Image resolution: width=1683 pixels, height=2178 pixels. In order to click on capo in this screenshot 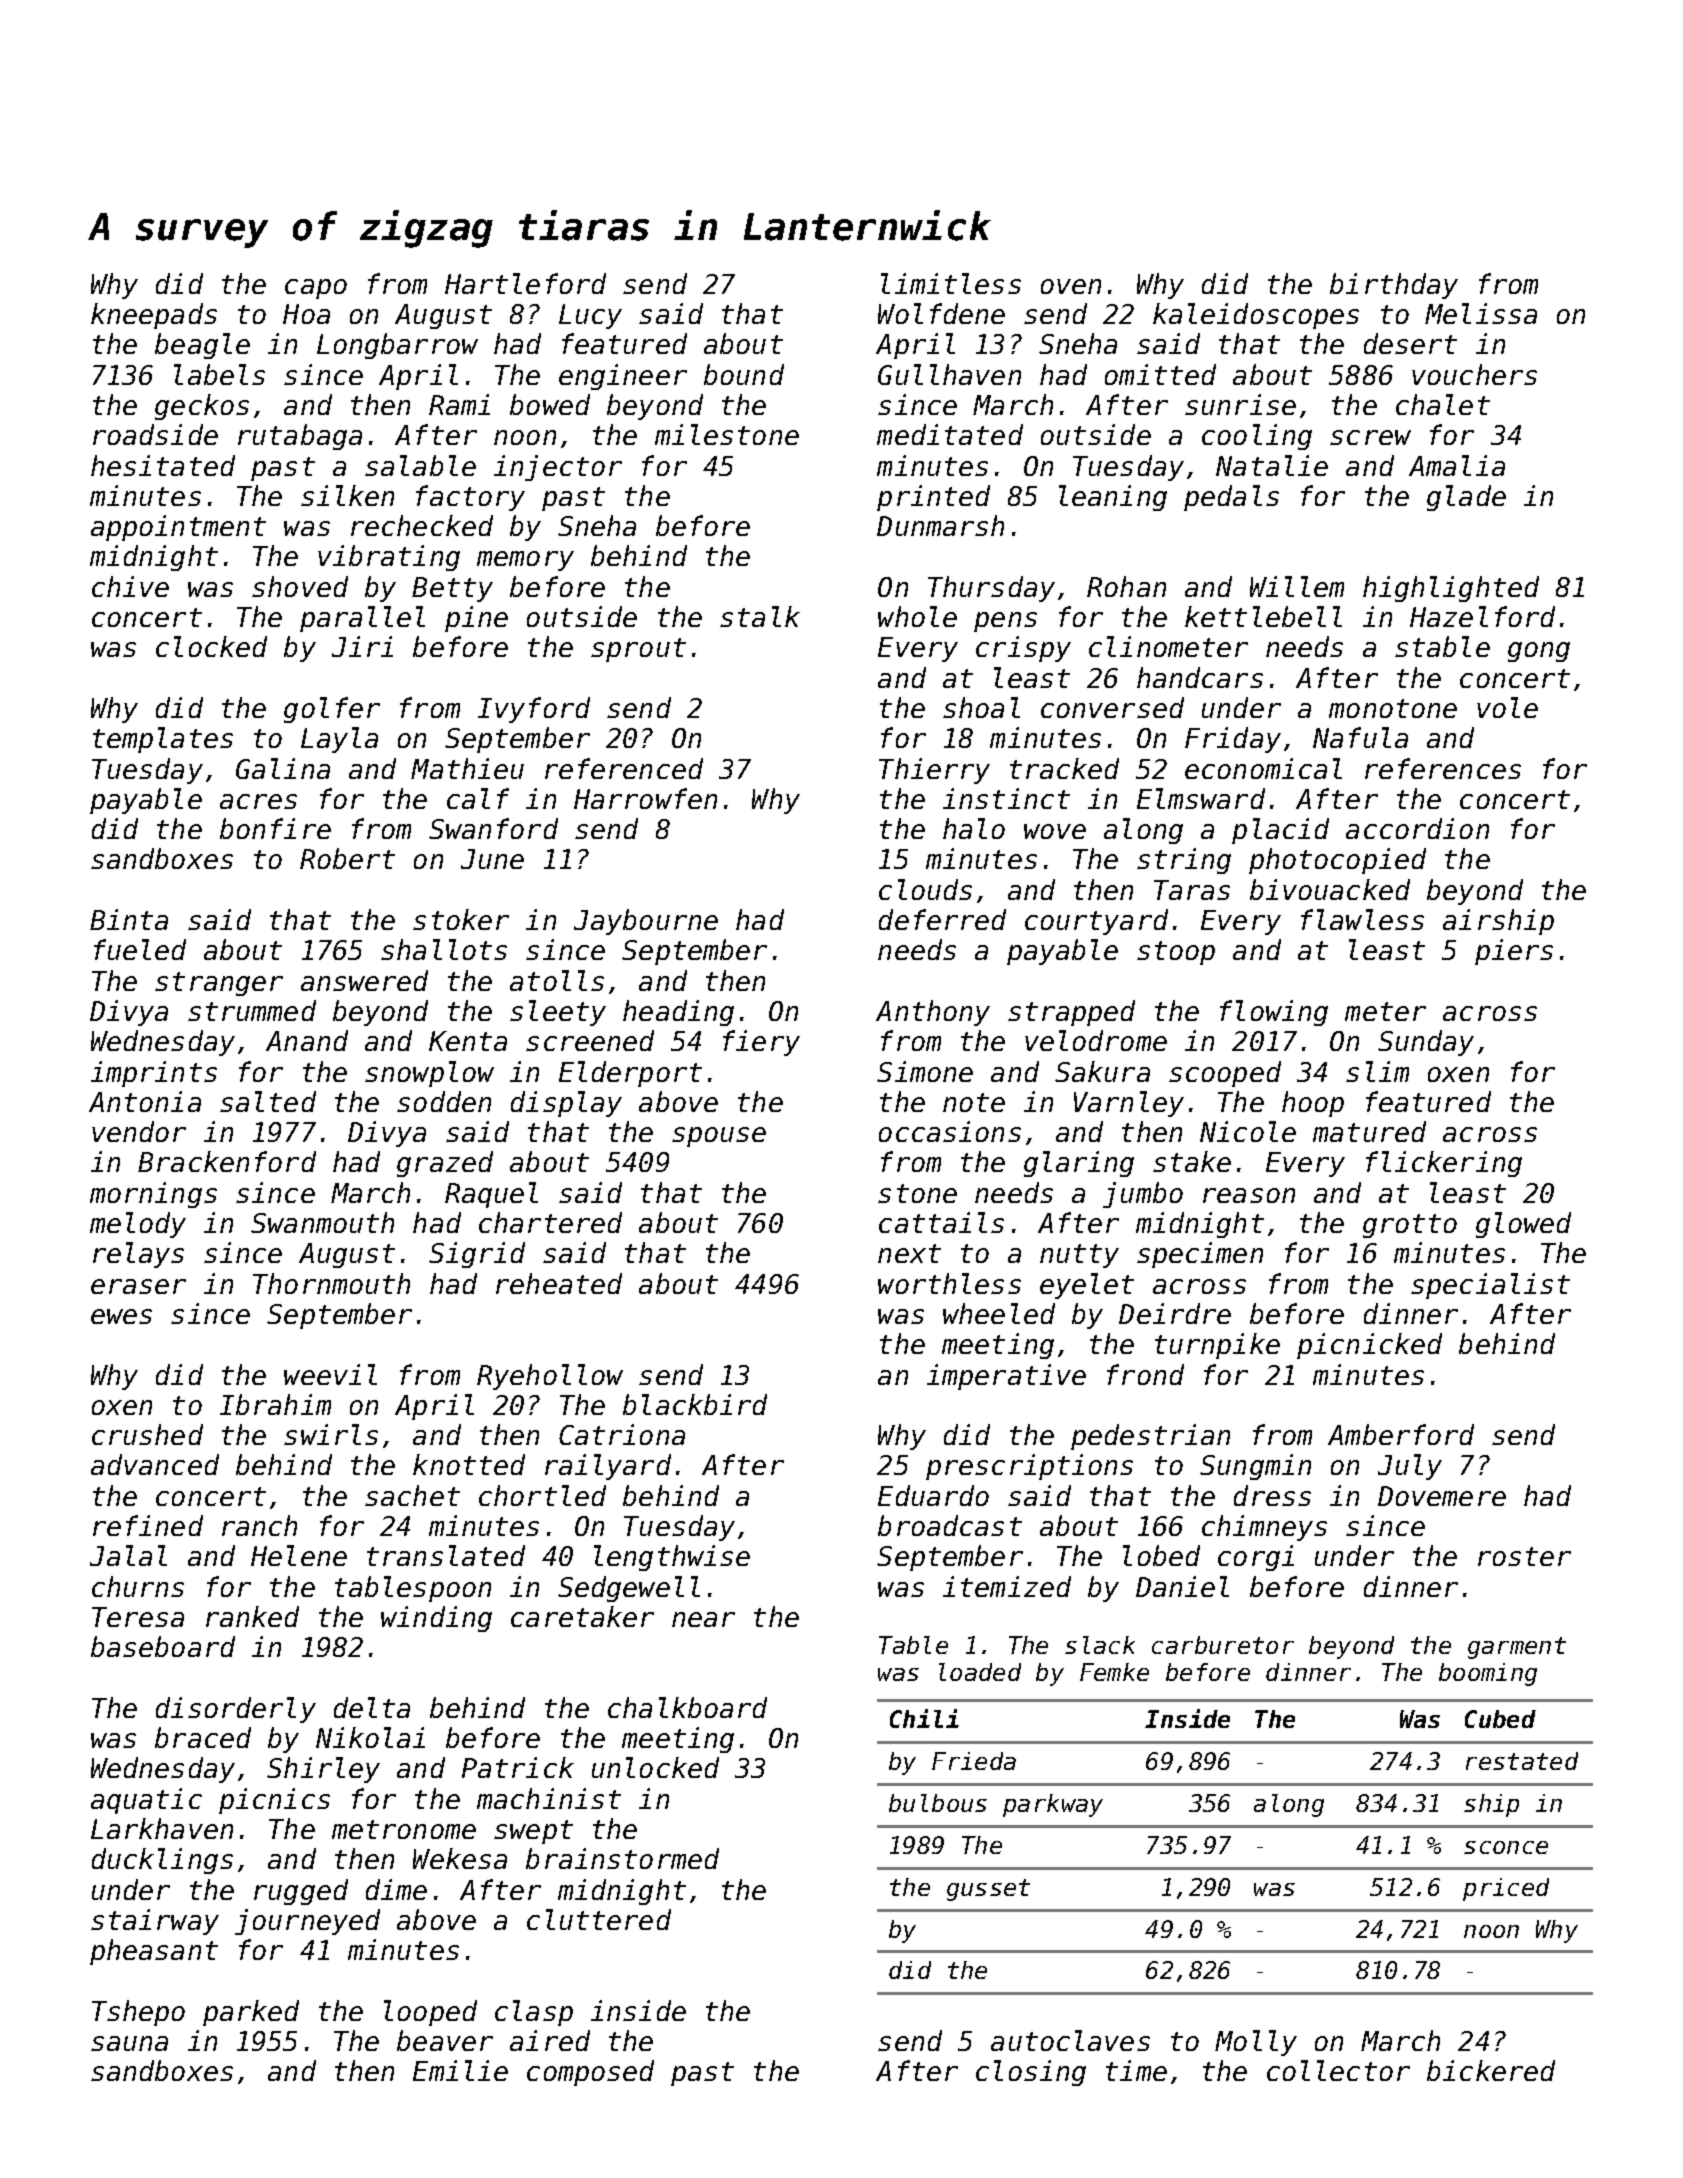, I will do `click(316, 289)`.
